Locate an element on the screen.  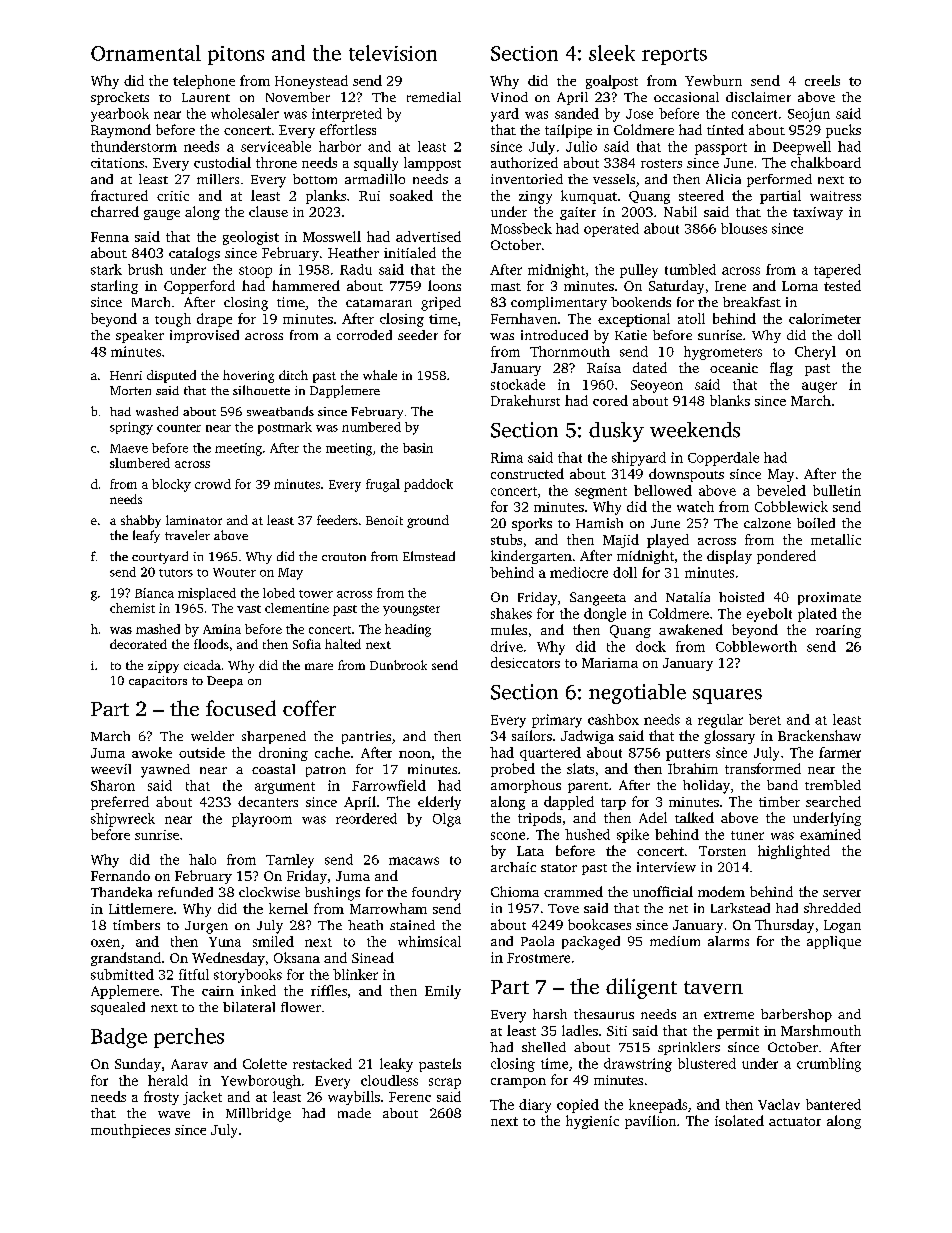
catamaran is located at coordinates (379, 303).
